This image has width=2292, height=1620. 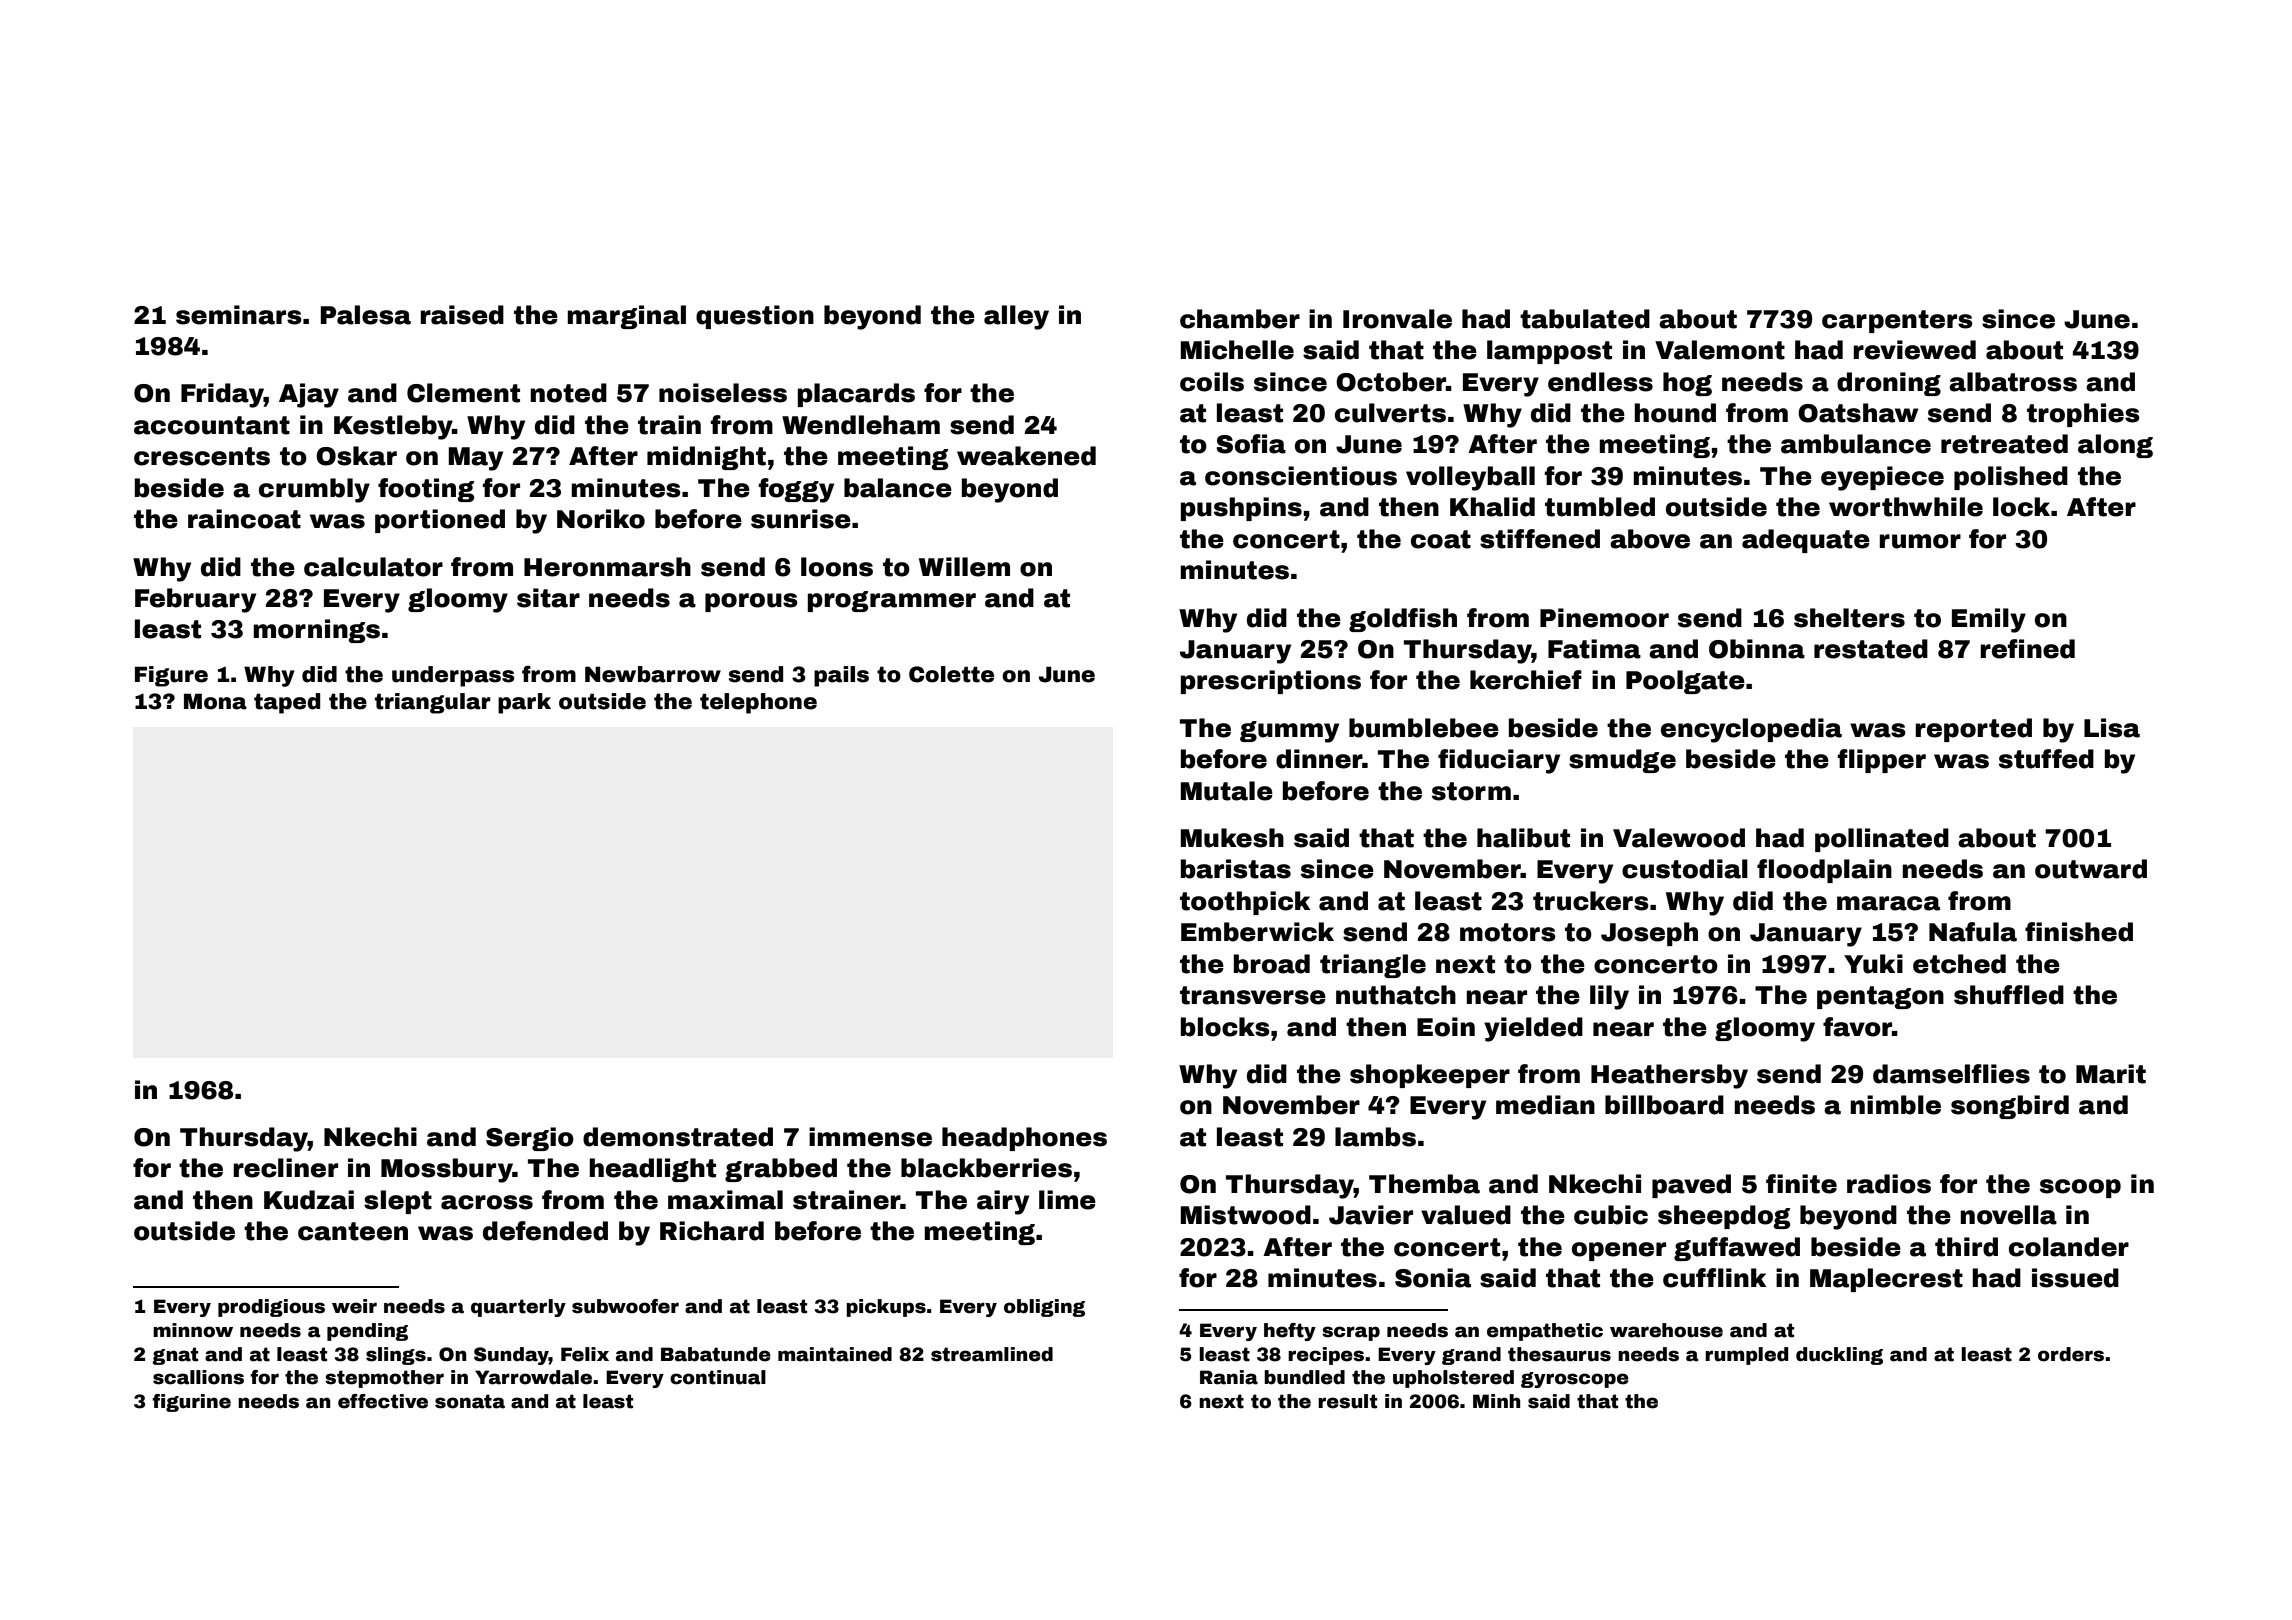 I want to click on hound, so click(x=1675, y=413).
